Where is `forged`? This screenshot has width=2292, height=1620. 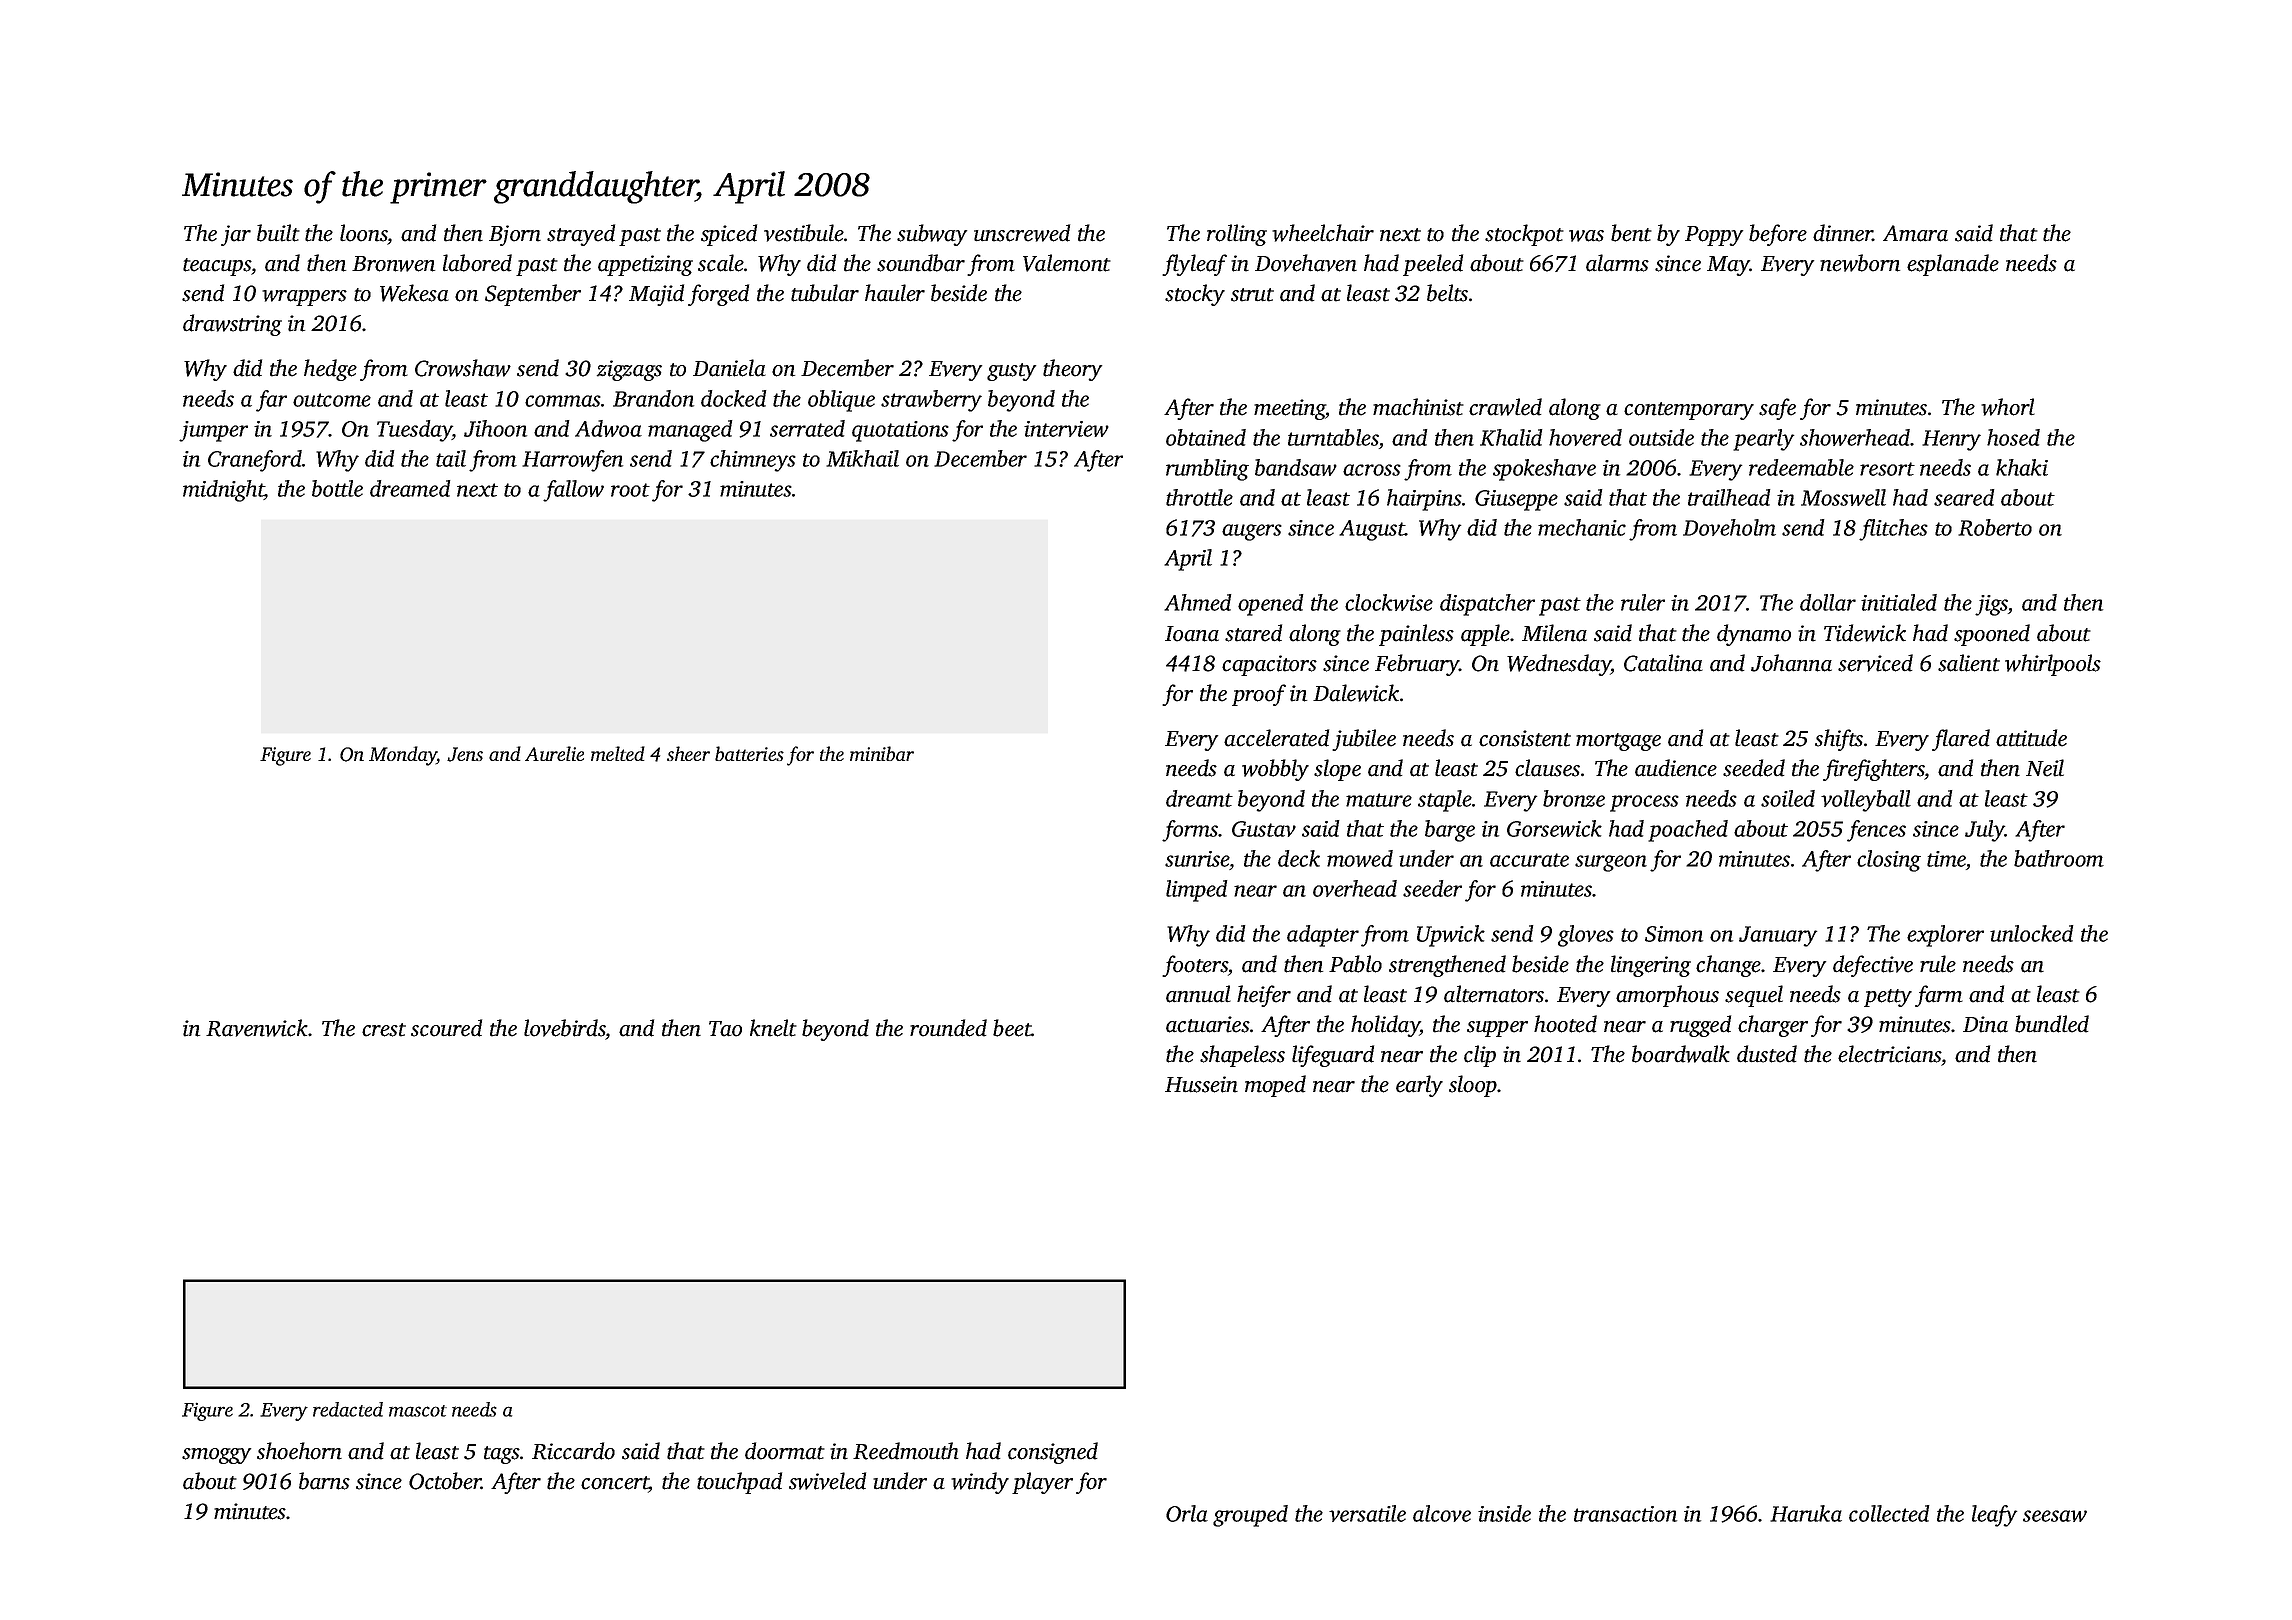
forged is located at coordinates (718, 295).
